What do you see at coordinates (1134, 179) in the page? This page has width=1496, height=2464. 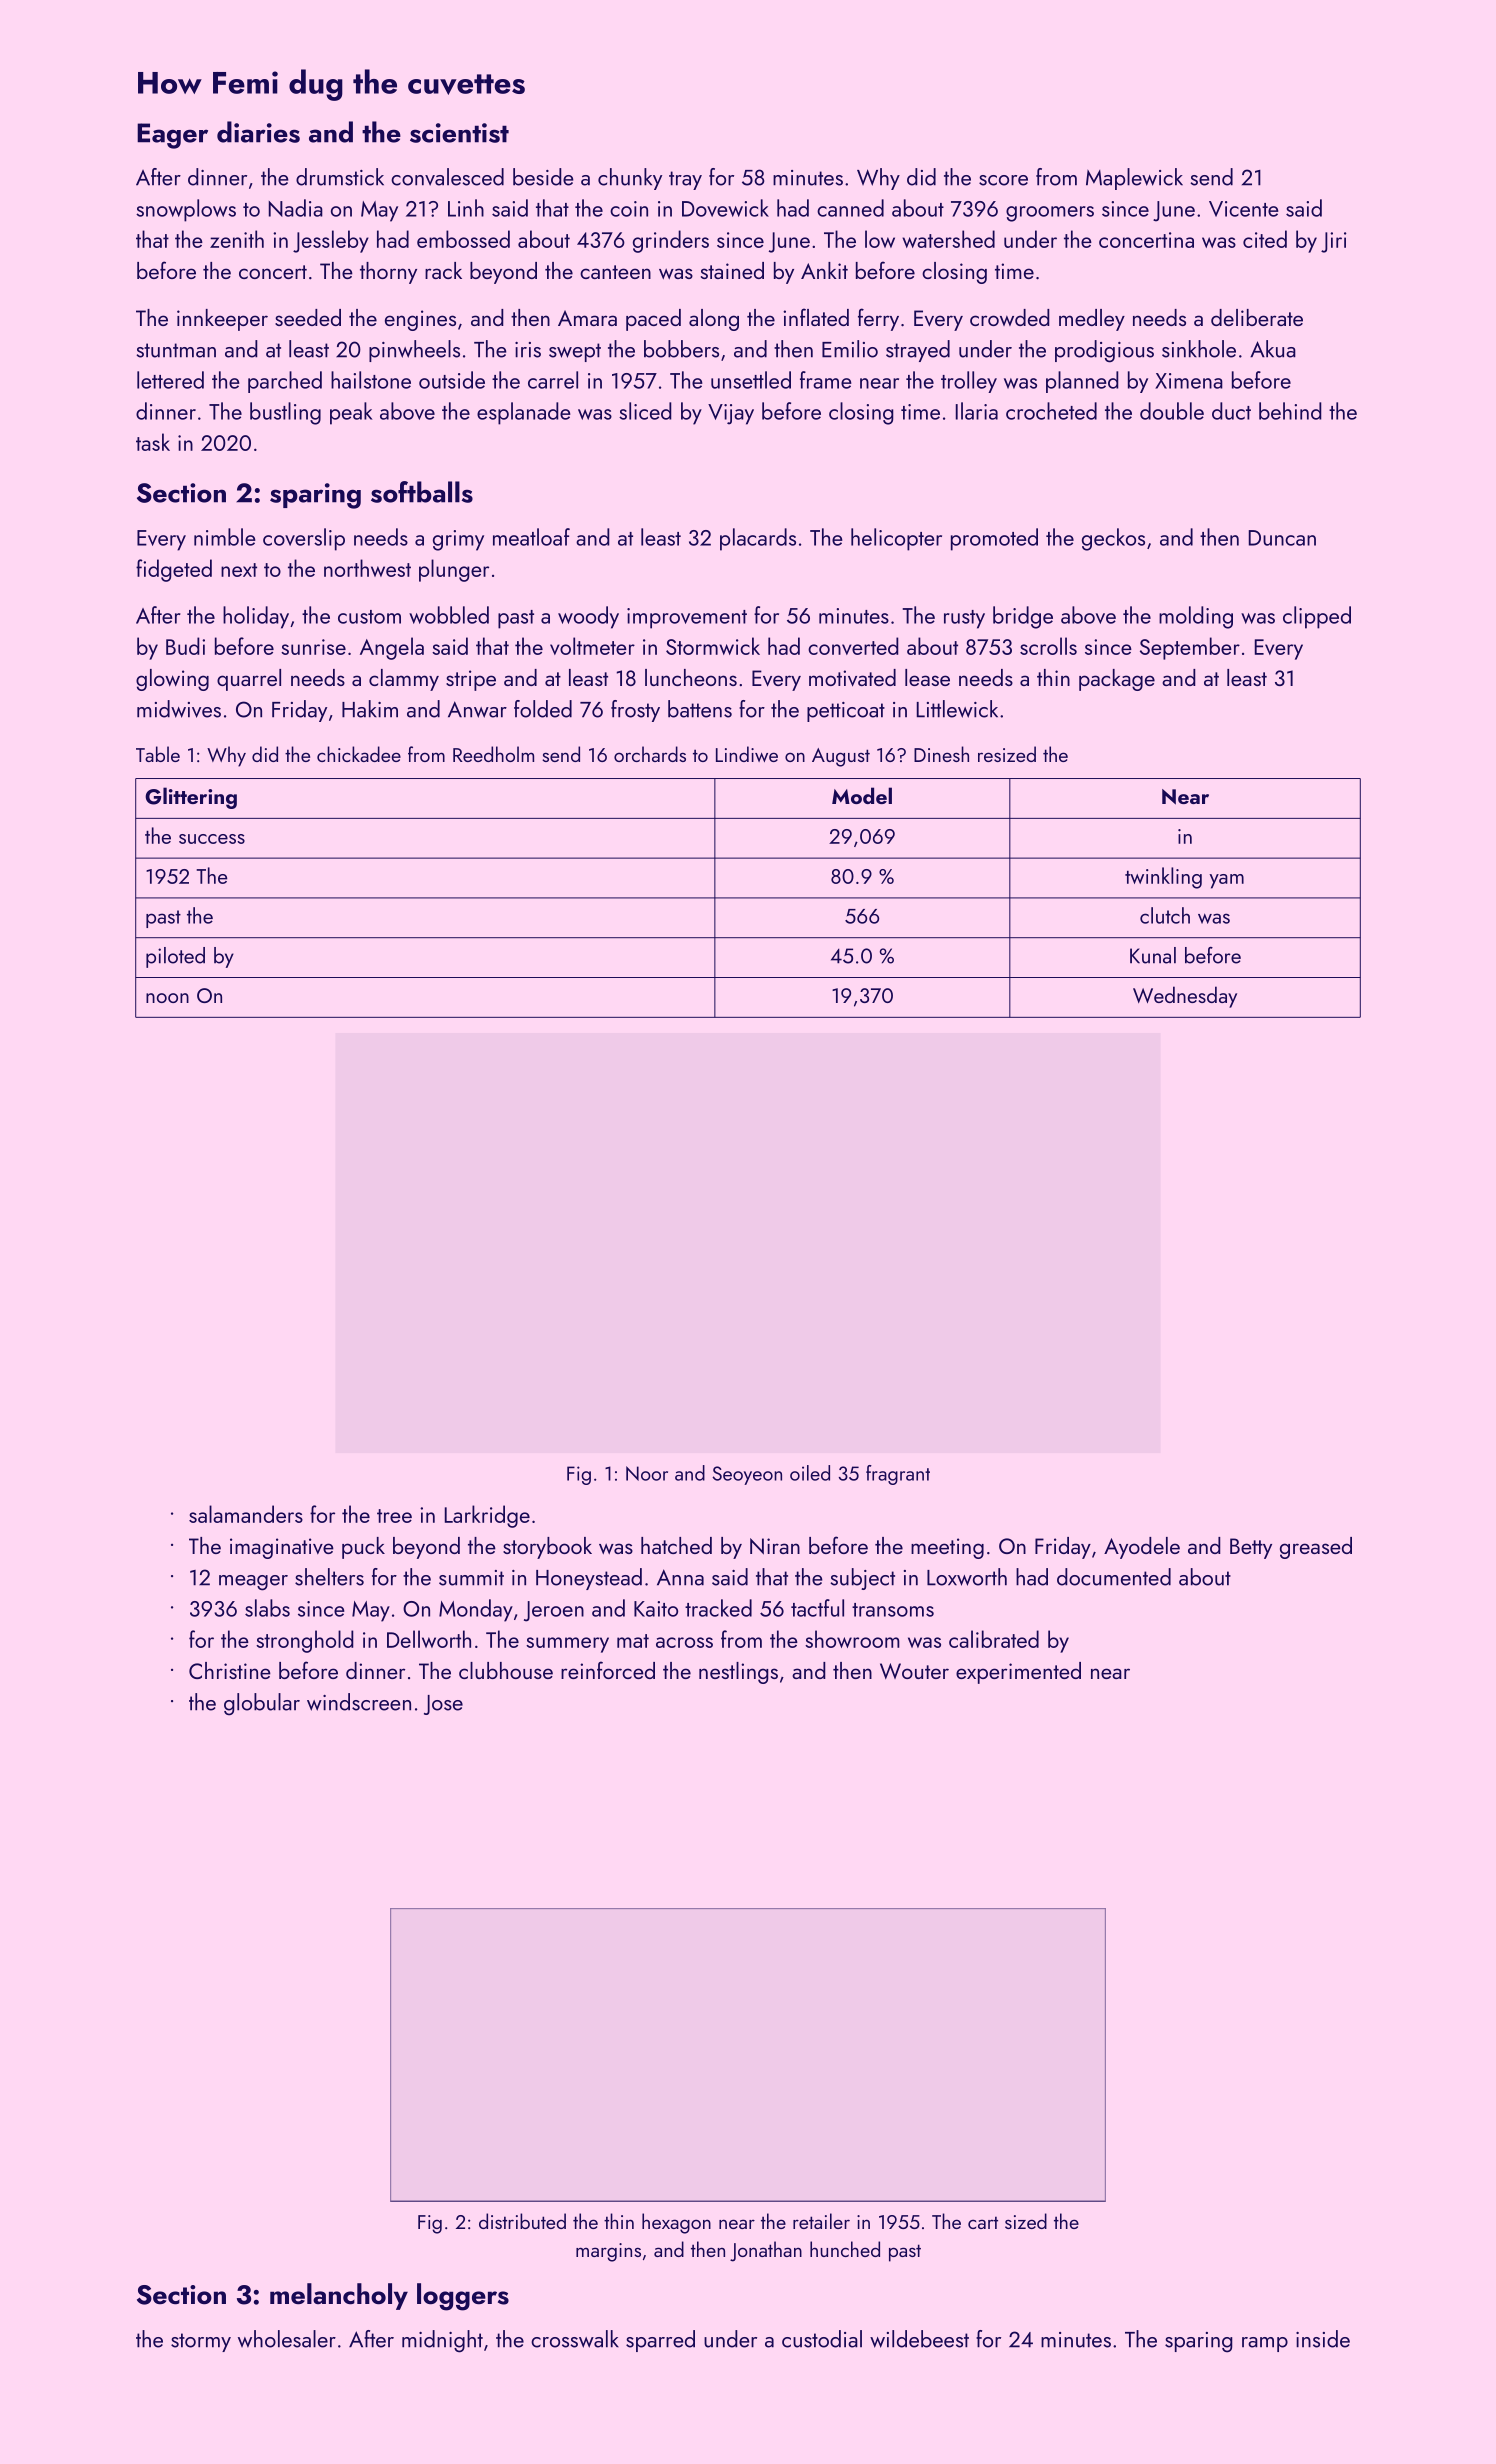 I see `Maplewick` at bounding box center [1134, 179].
